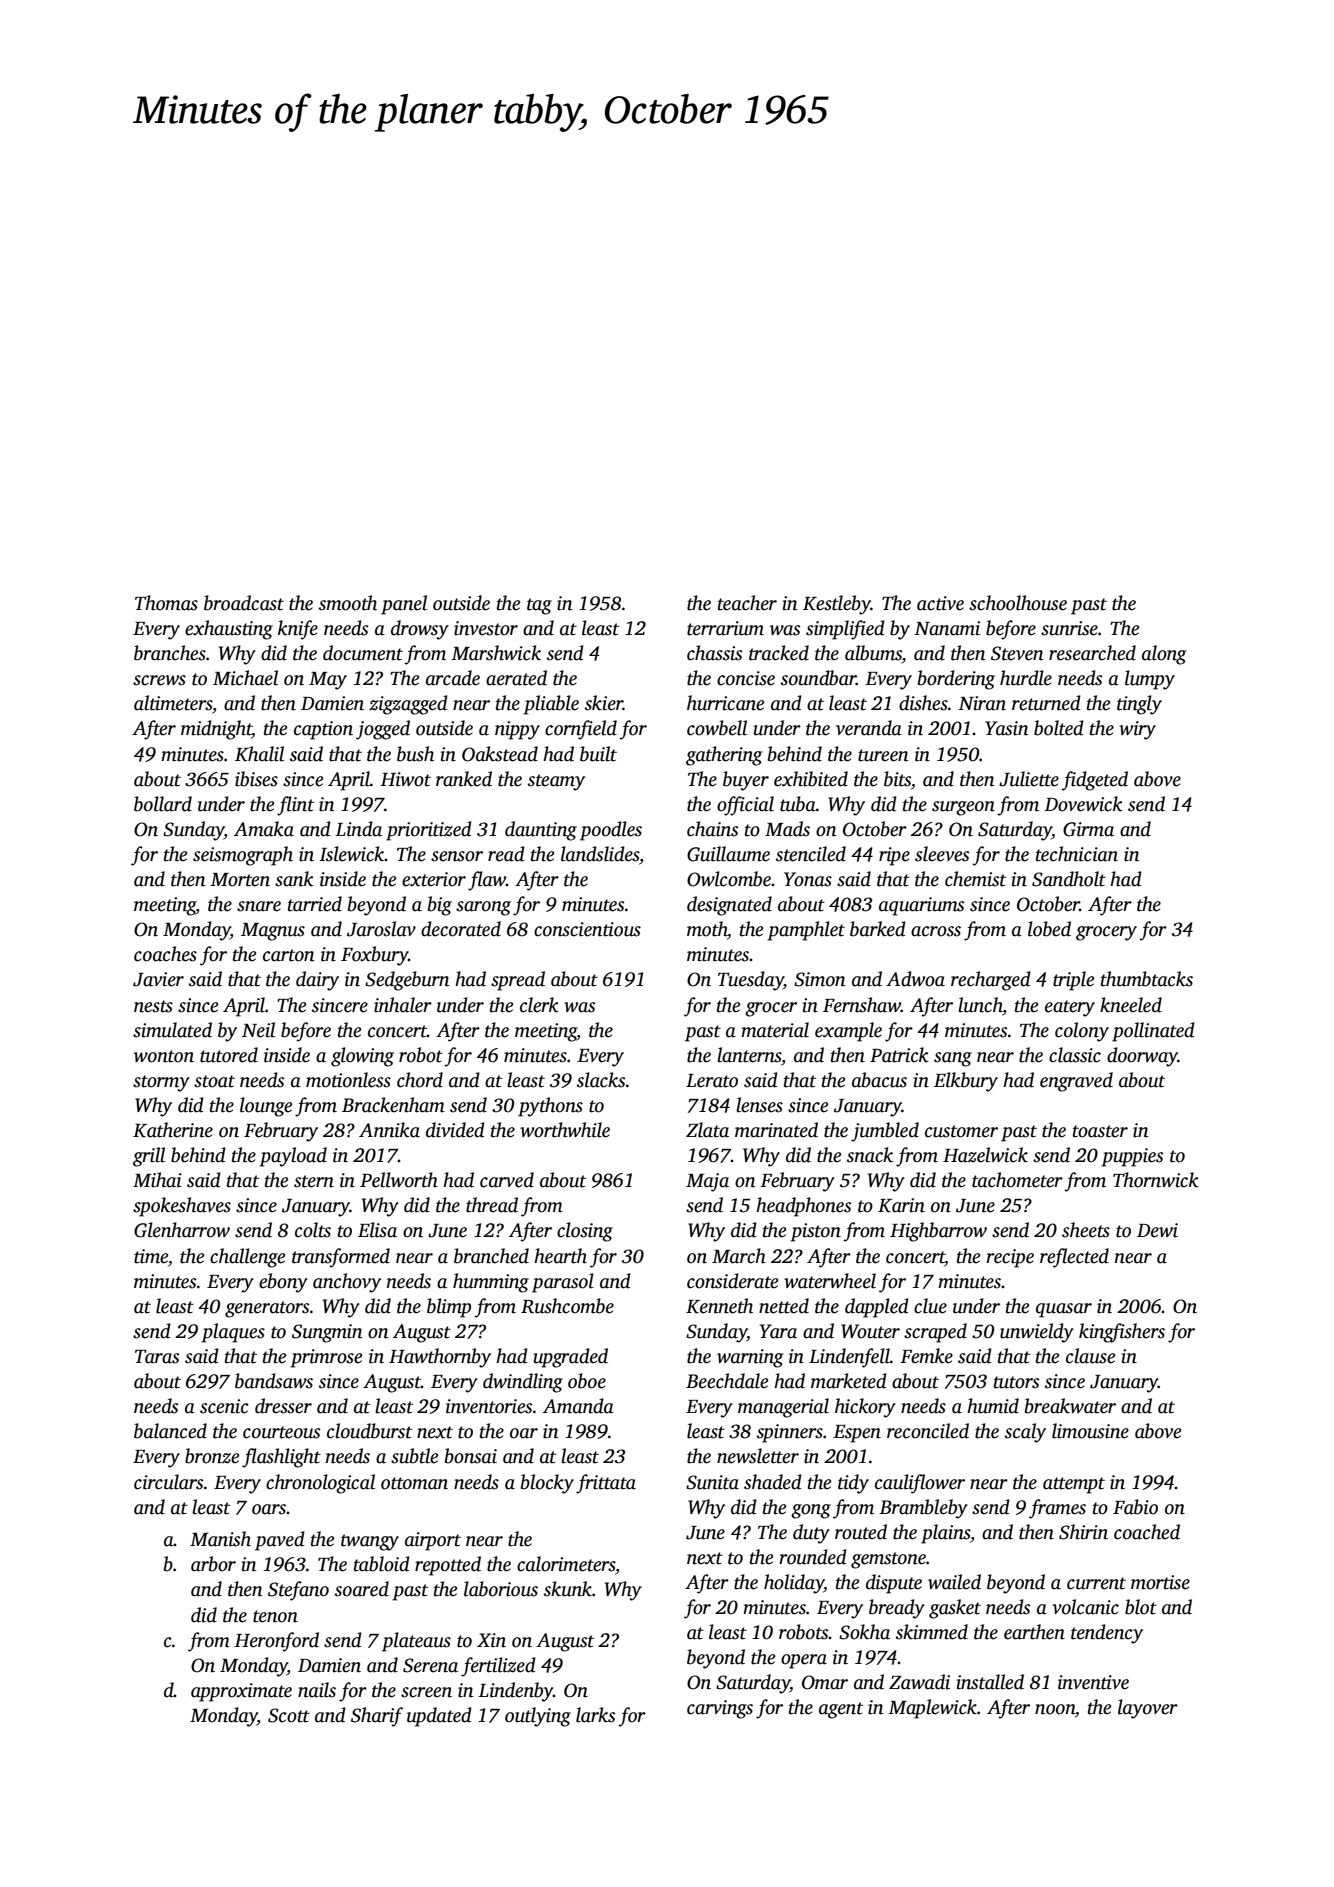  Describe the element at coordinates (1100, 1131) in the screenshot. I see `toaster` at that location.
